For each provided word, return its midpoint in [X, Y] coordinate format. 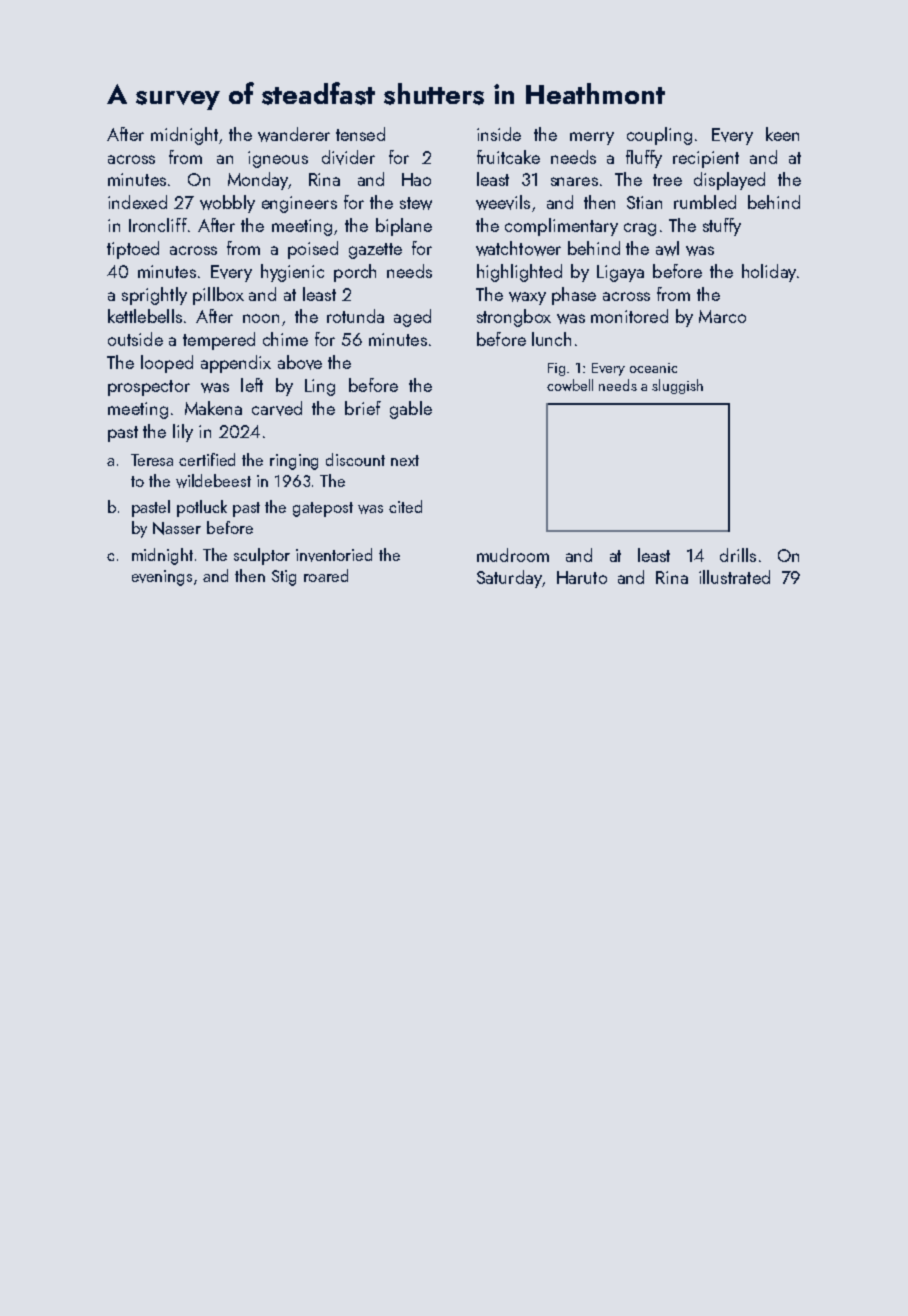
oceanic [653, 368]
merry [592, 138]
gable [411, 410]
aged [412, 318]
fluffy [644, 159]
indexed [137, 202]
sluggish [677, 386]
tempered [219, 341]
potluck [202, 508]
